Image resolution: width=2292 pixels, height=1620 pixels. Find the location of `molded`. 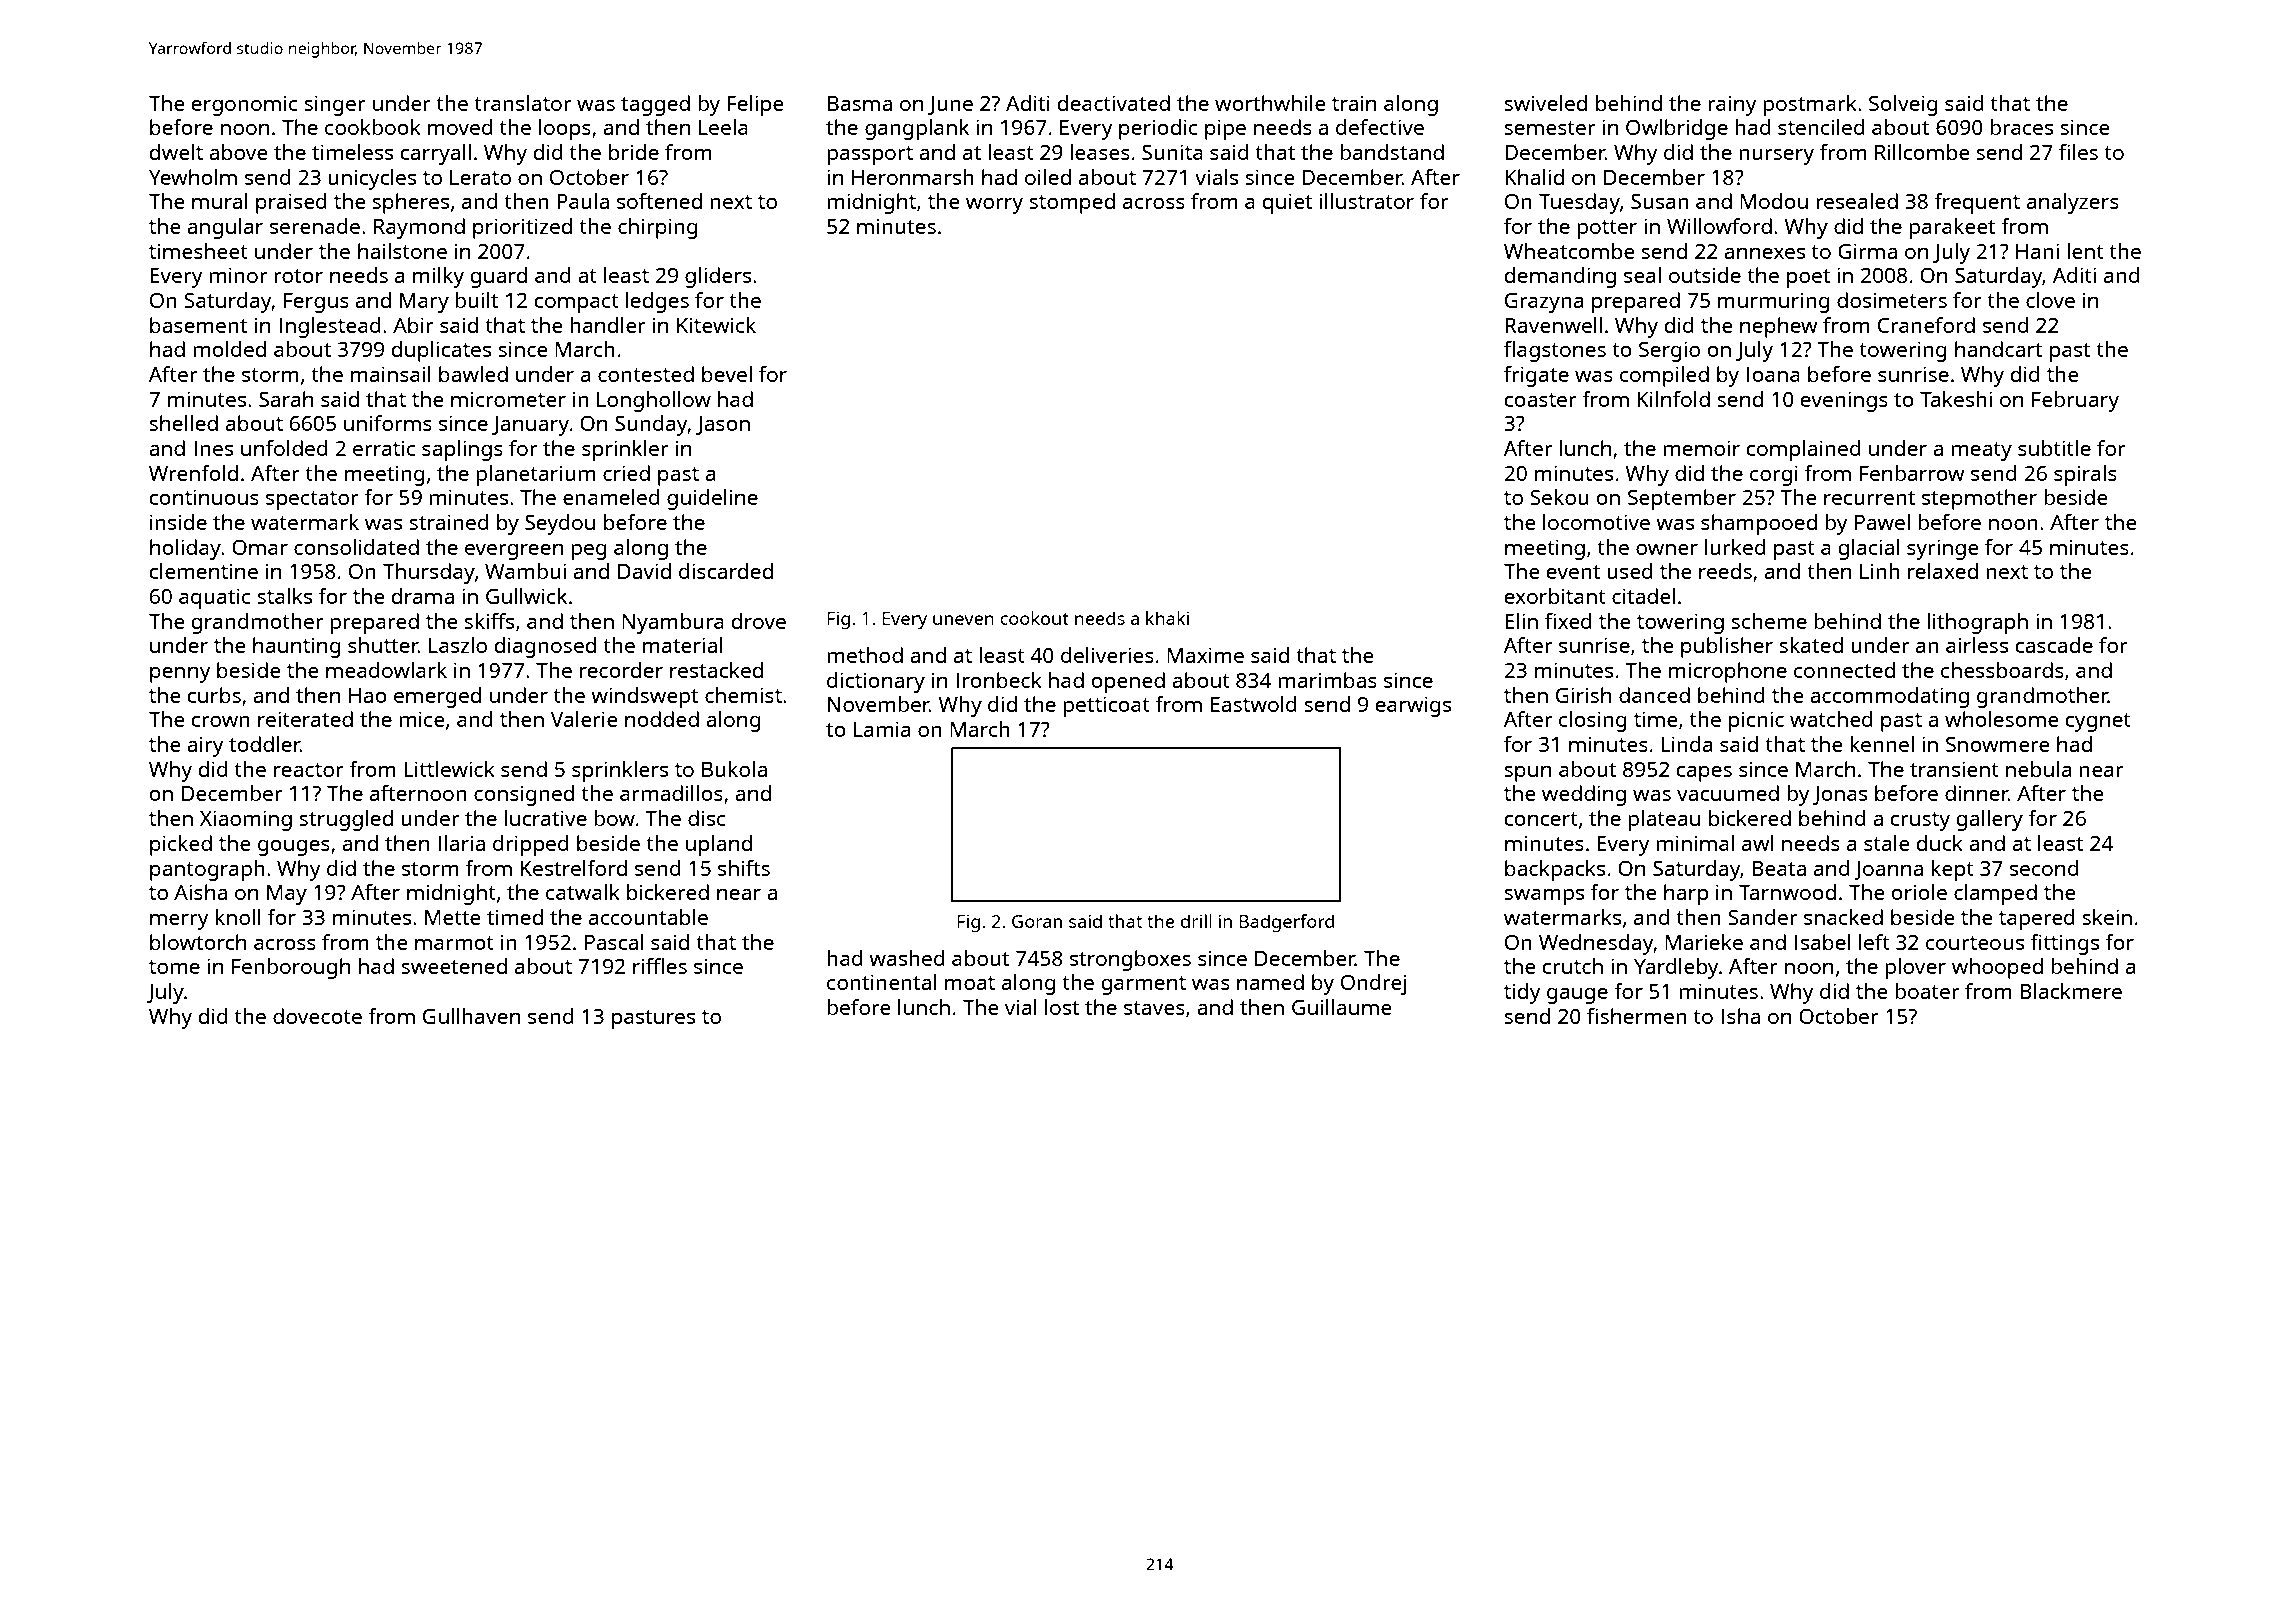

molded is located at coordinates (229, 349).
